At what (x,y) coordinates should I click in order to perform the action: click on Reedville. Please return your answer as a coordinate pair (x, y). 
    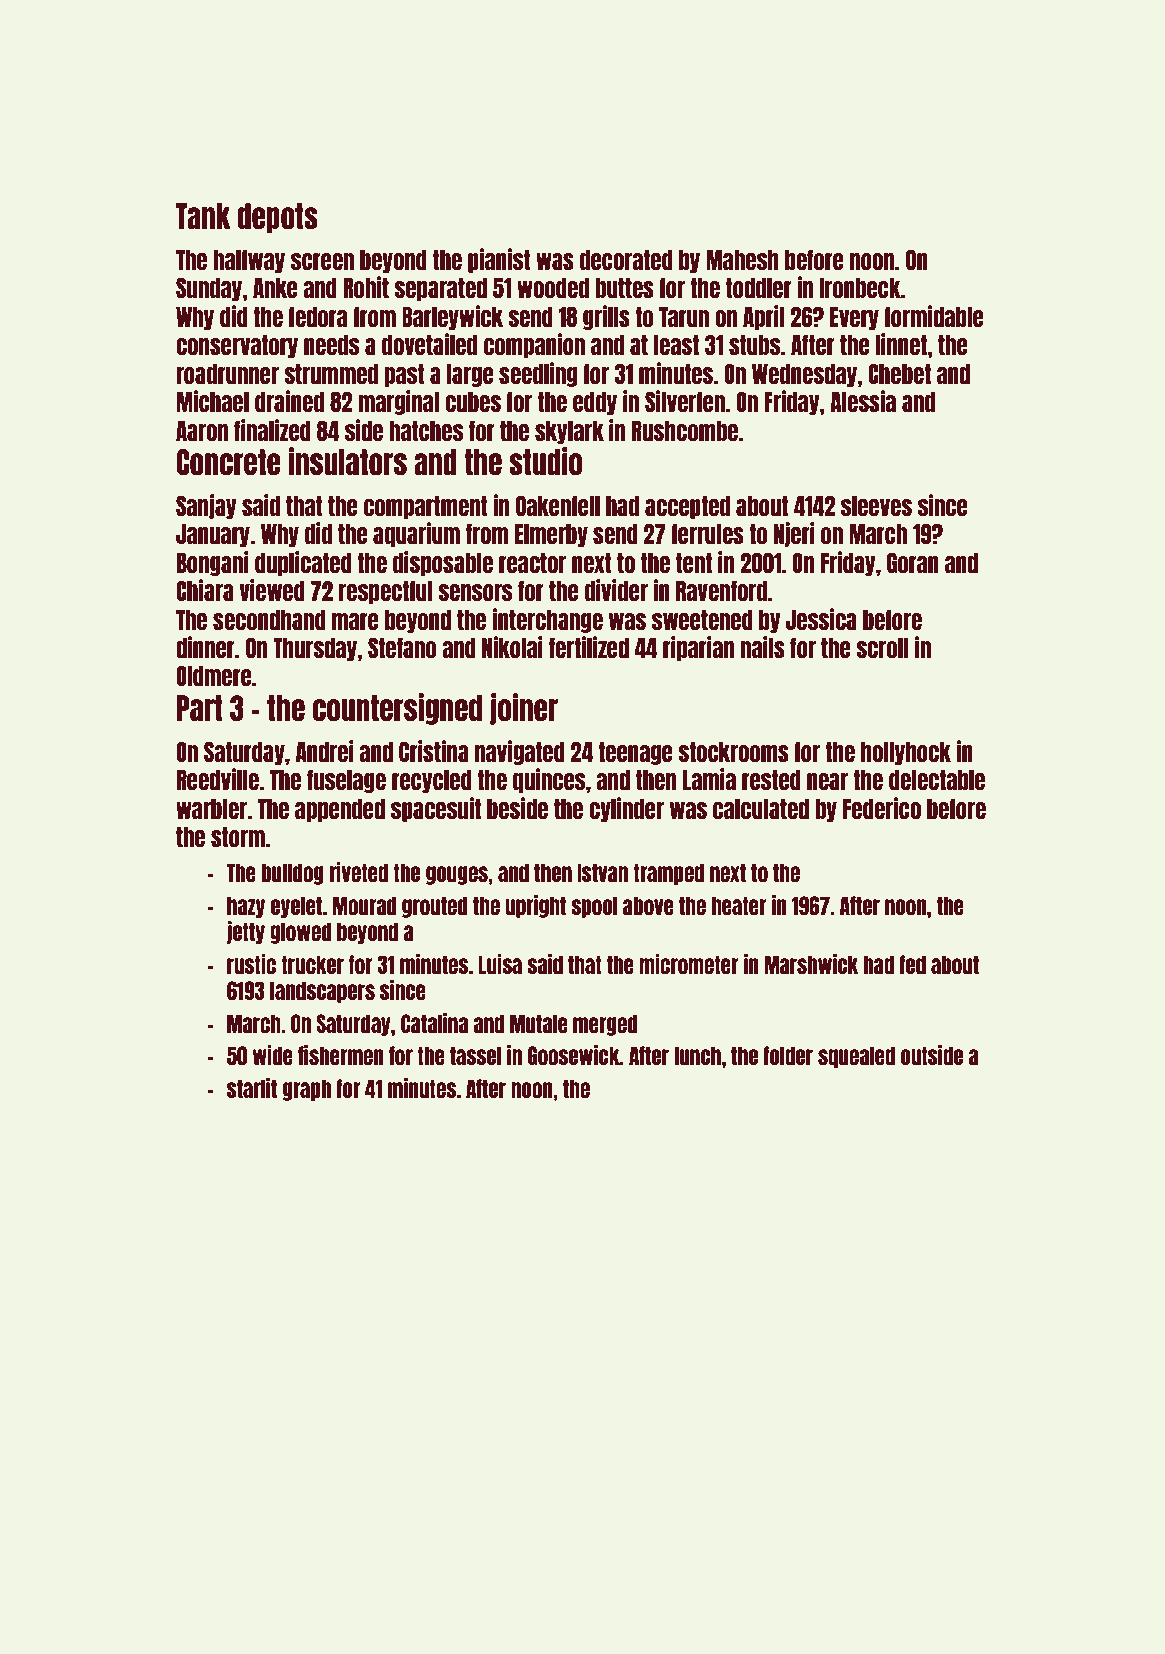
    Looking at the image, I should click on (218, 779).
